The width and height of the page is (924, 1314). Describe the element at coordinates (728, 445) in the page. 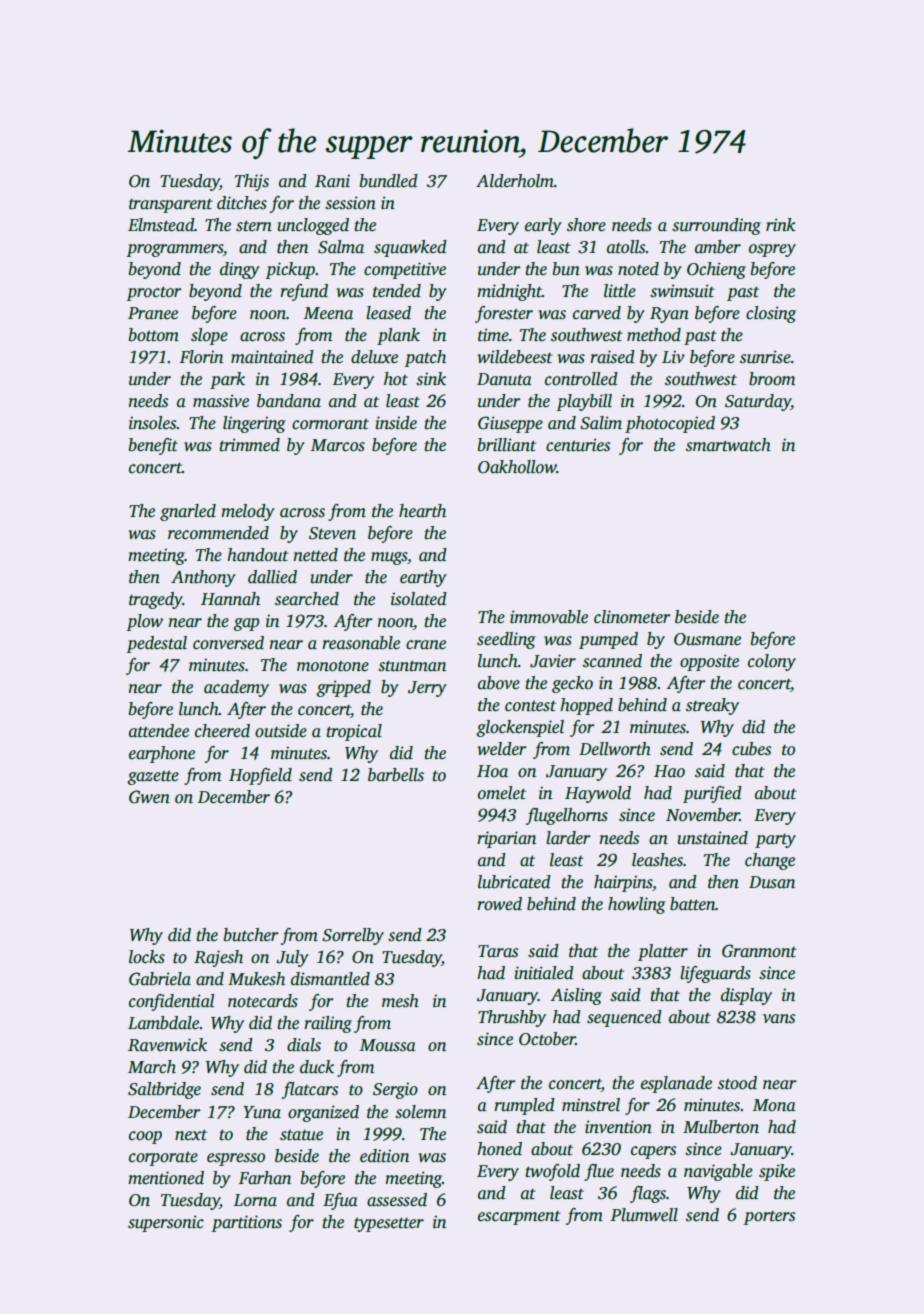

I see `smartwatch` at that location.
